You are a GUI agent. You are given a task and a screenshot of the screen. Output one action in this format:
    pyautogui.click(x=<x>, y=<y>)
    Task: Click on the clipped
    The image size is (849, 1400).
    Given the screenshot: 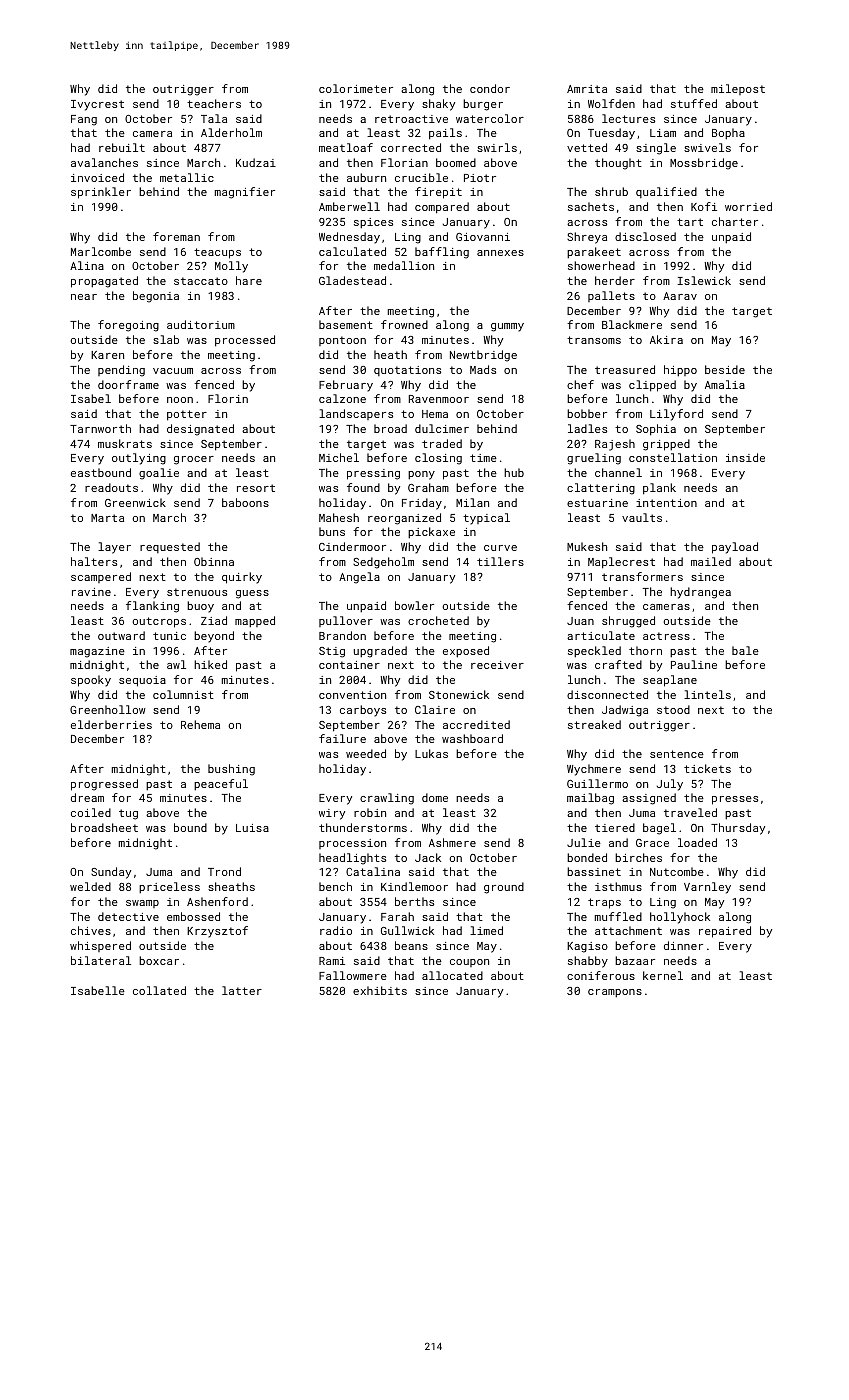 What is the action you would take?
    pyautogui.click(x=652, y=386)
